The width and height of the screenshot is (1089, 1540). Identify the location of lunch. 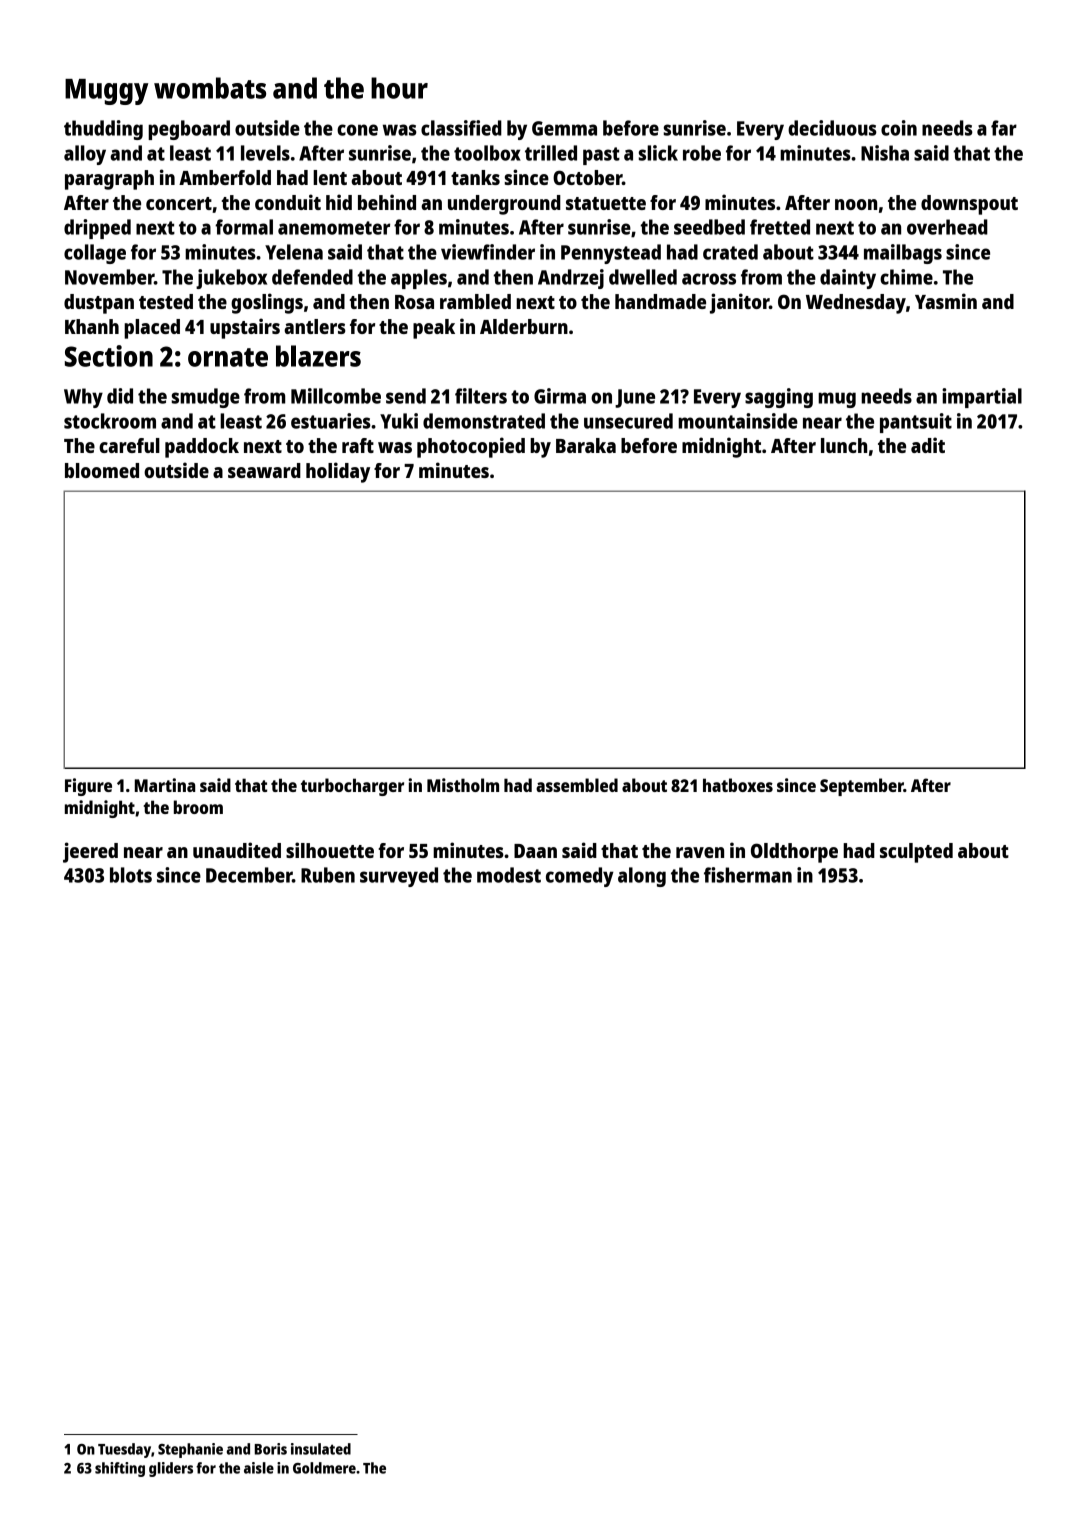
(844, 445).
